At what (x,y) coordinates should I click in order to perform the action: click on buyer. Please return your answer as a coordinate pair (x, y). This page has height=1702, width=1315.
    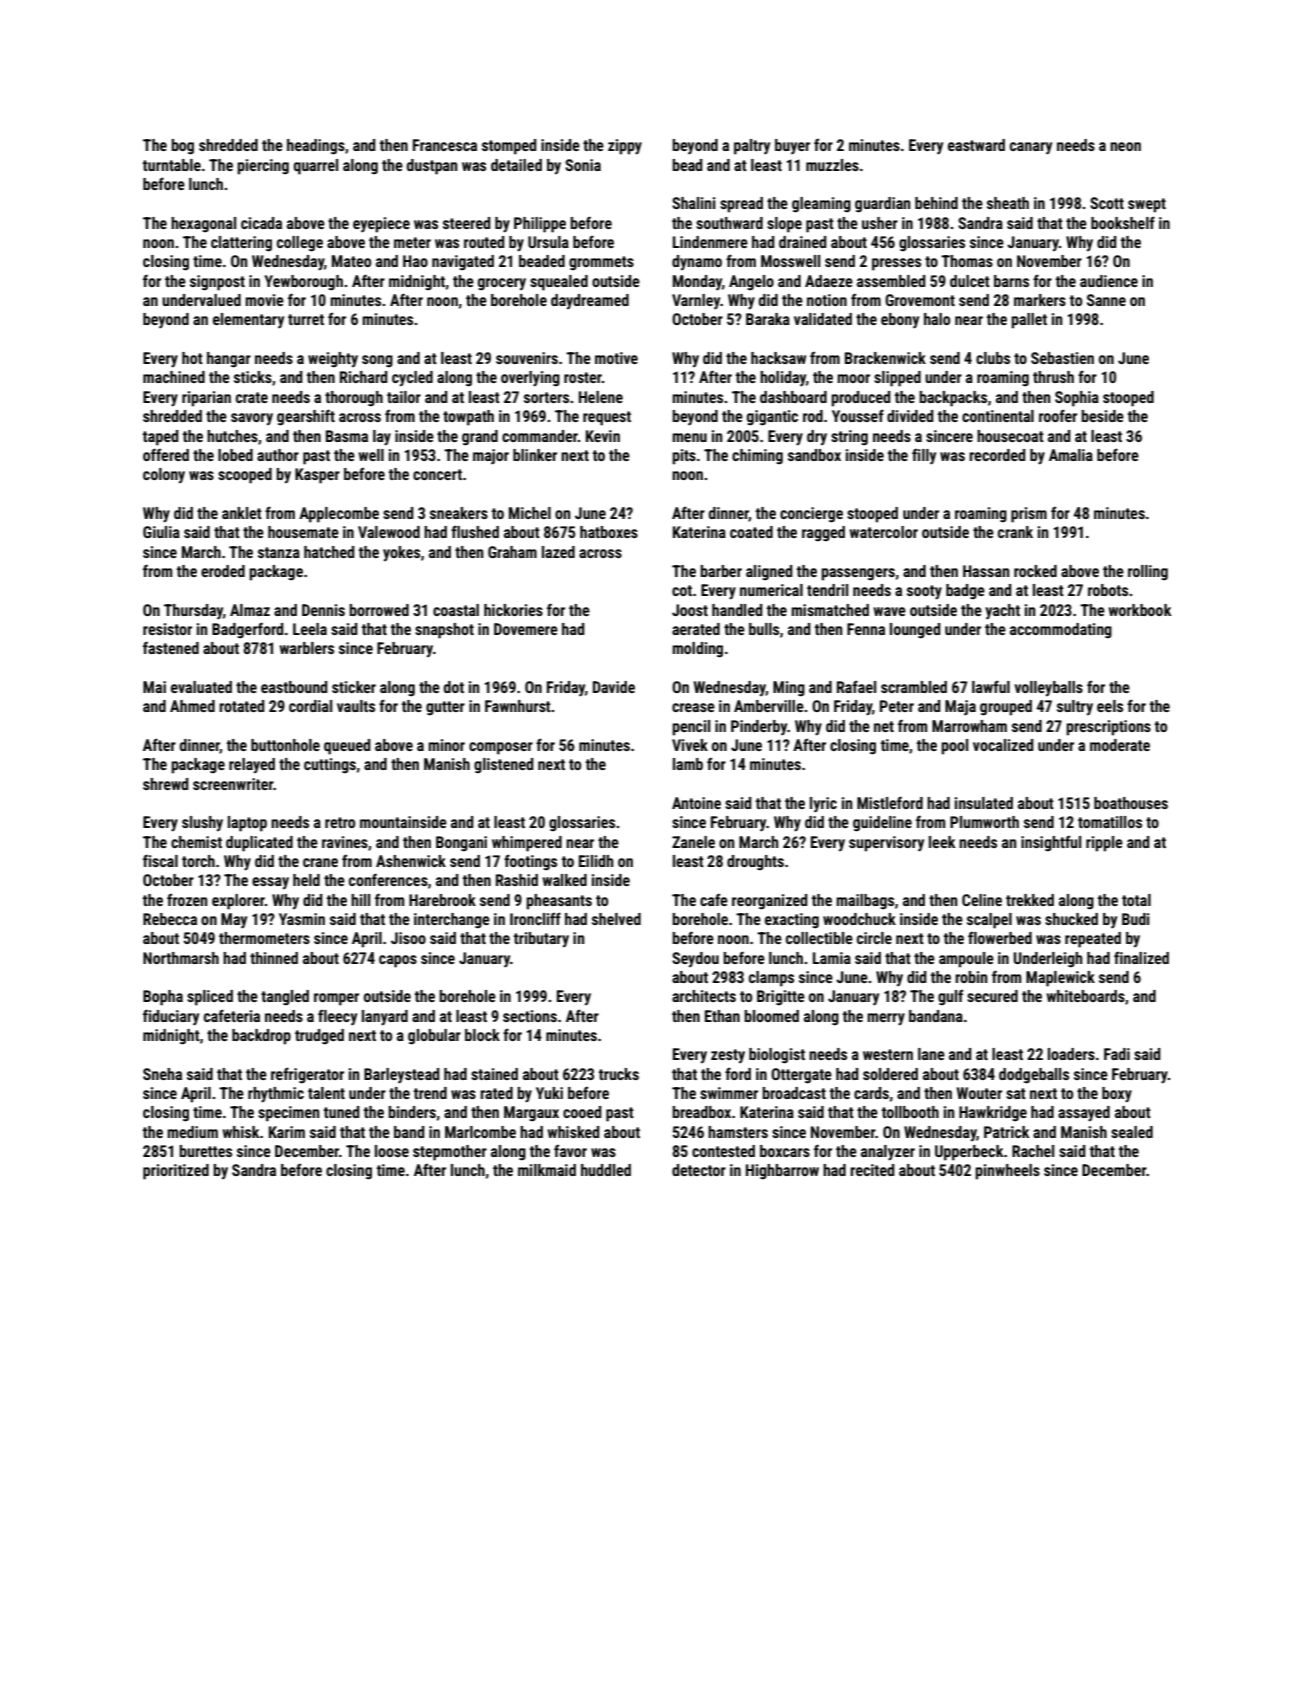
    Looking at the image, I should click on (792, 147).
